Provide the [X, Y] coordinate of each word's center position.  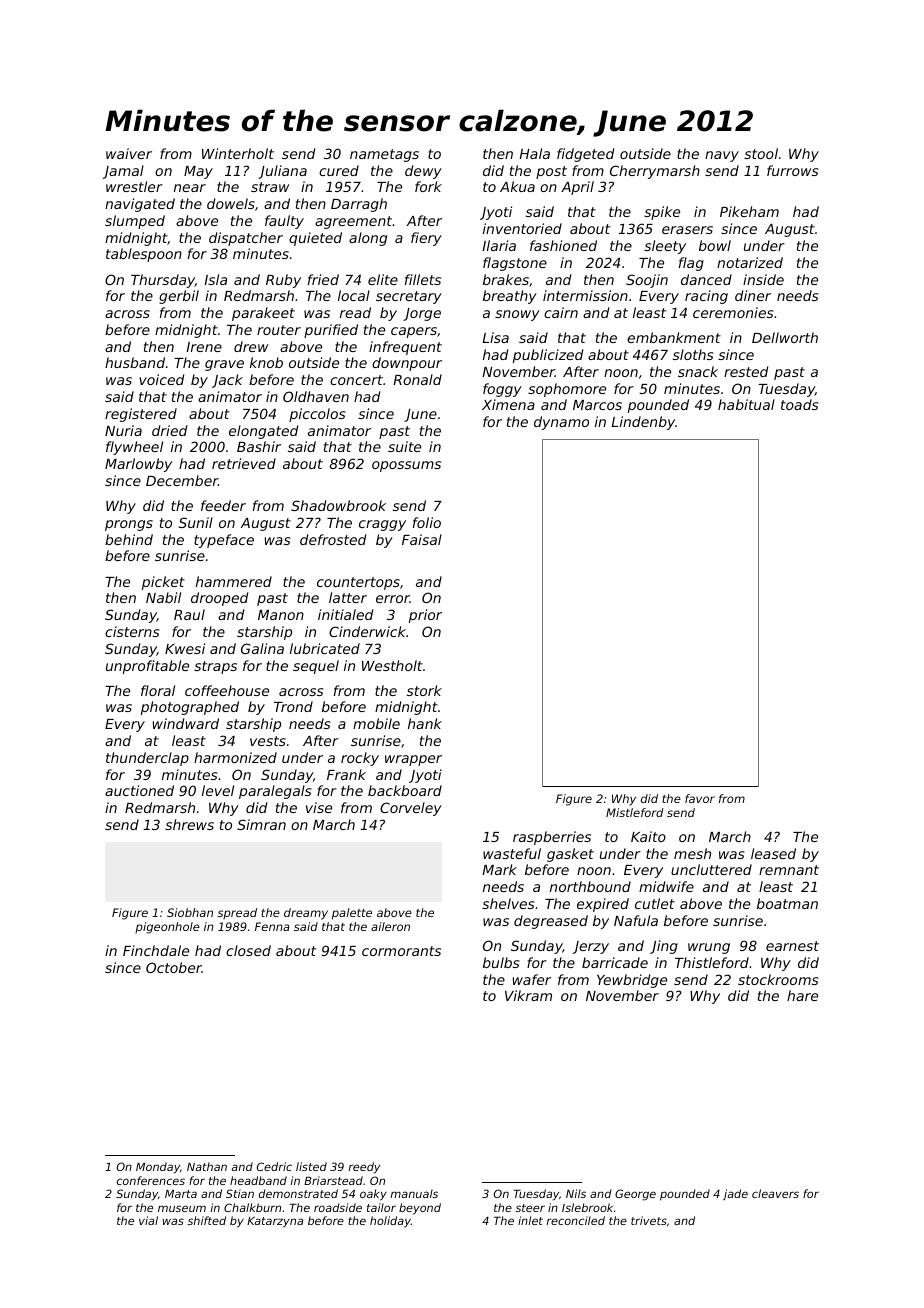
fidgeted [585, 155]
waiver [129, 153]
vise [319, 807]
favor [700, 798]
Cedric [274, 1166]
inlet [530, 1220]
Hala [534, 153]
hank [425, 723]
